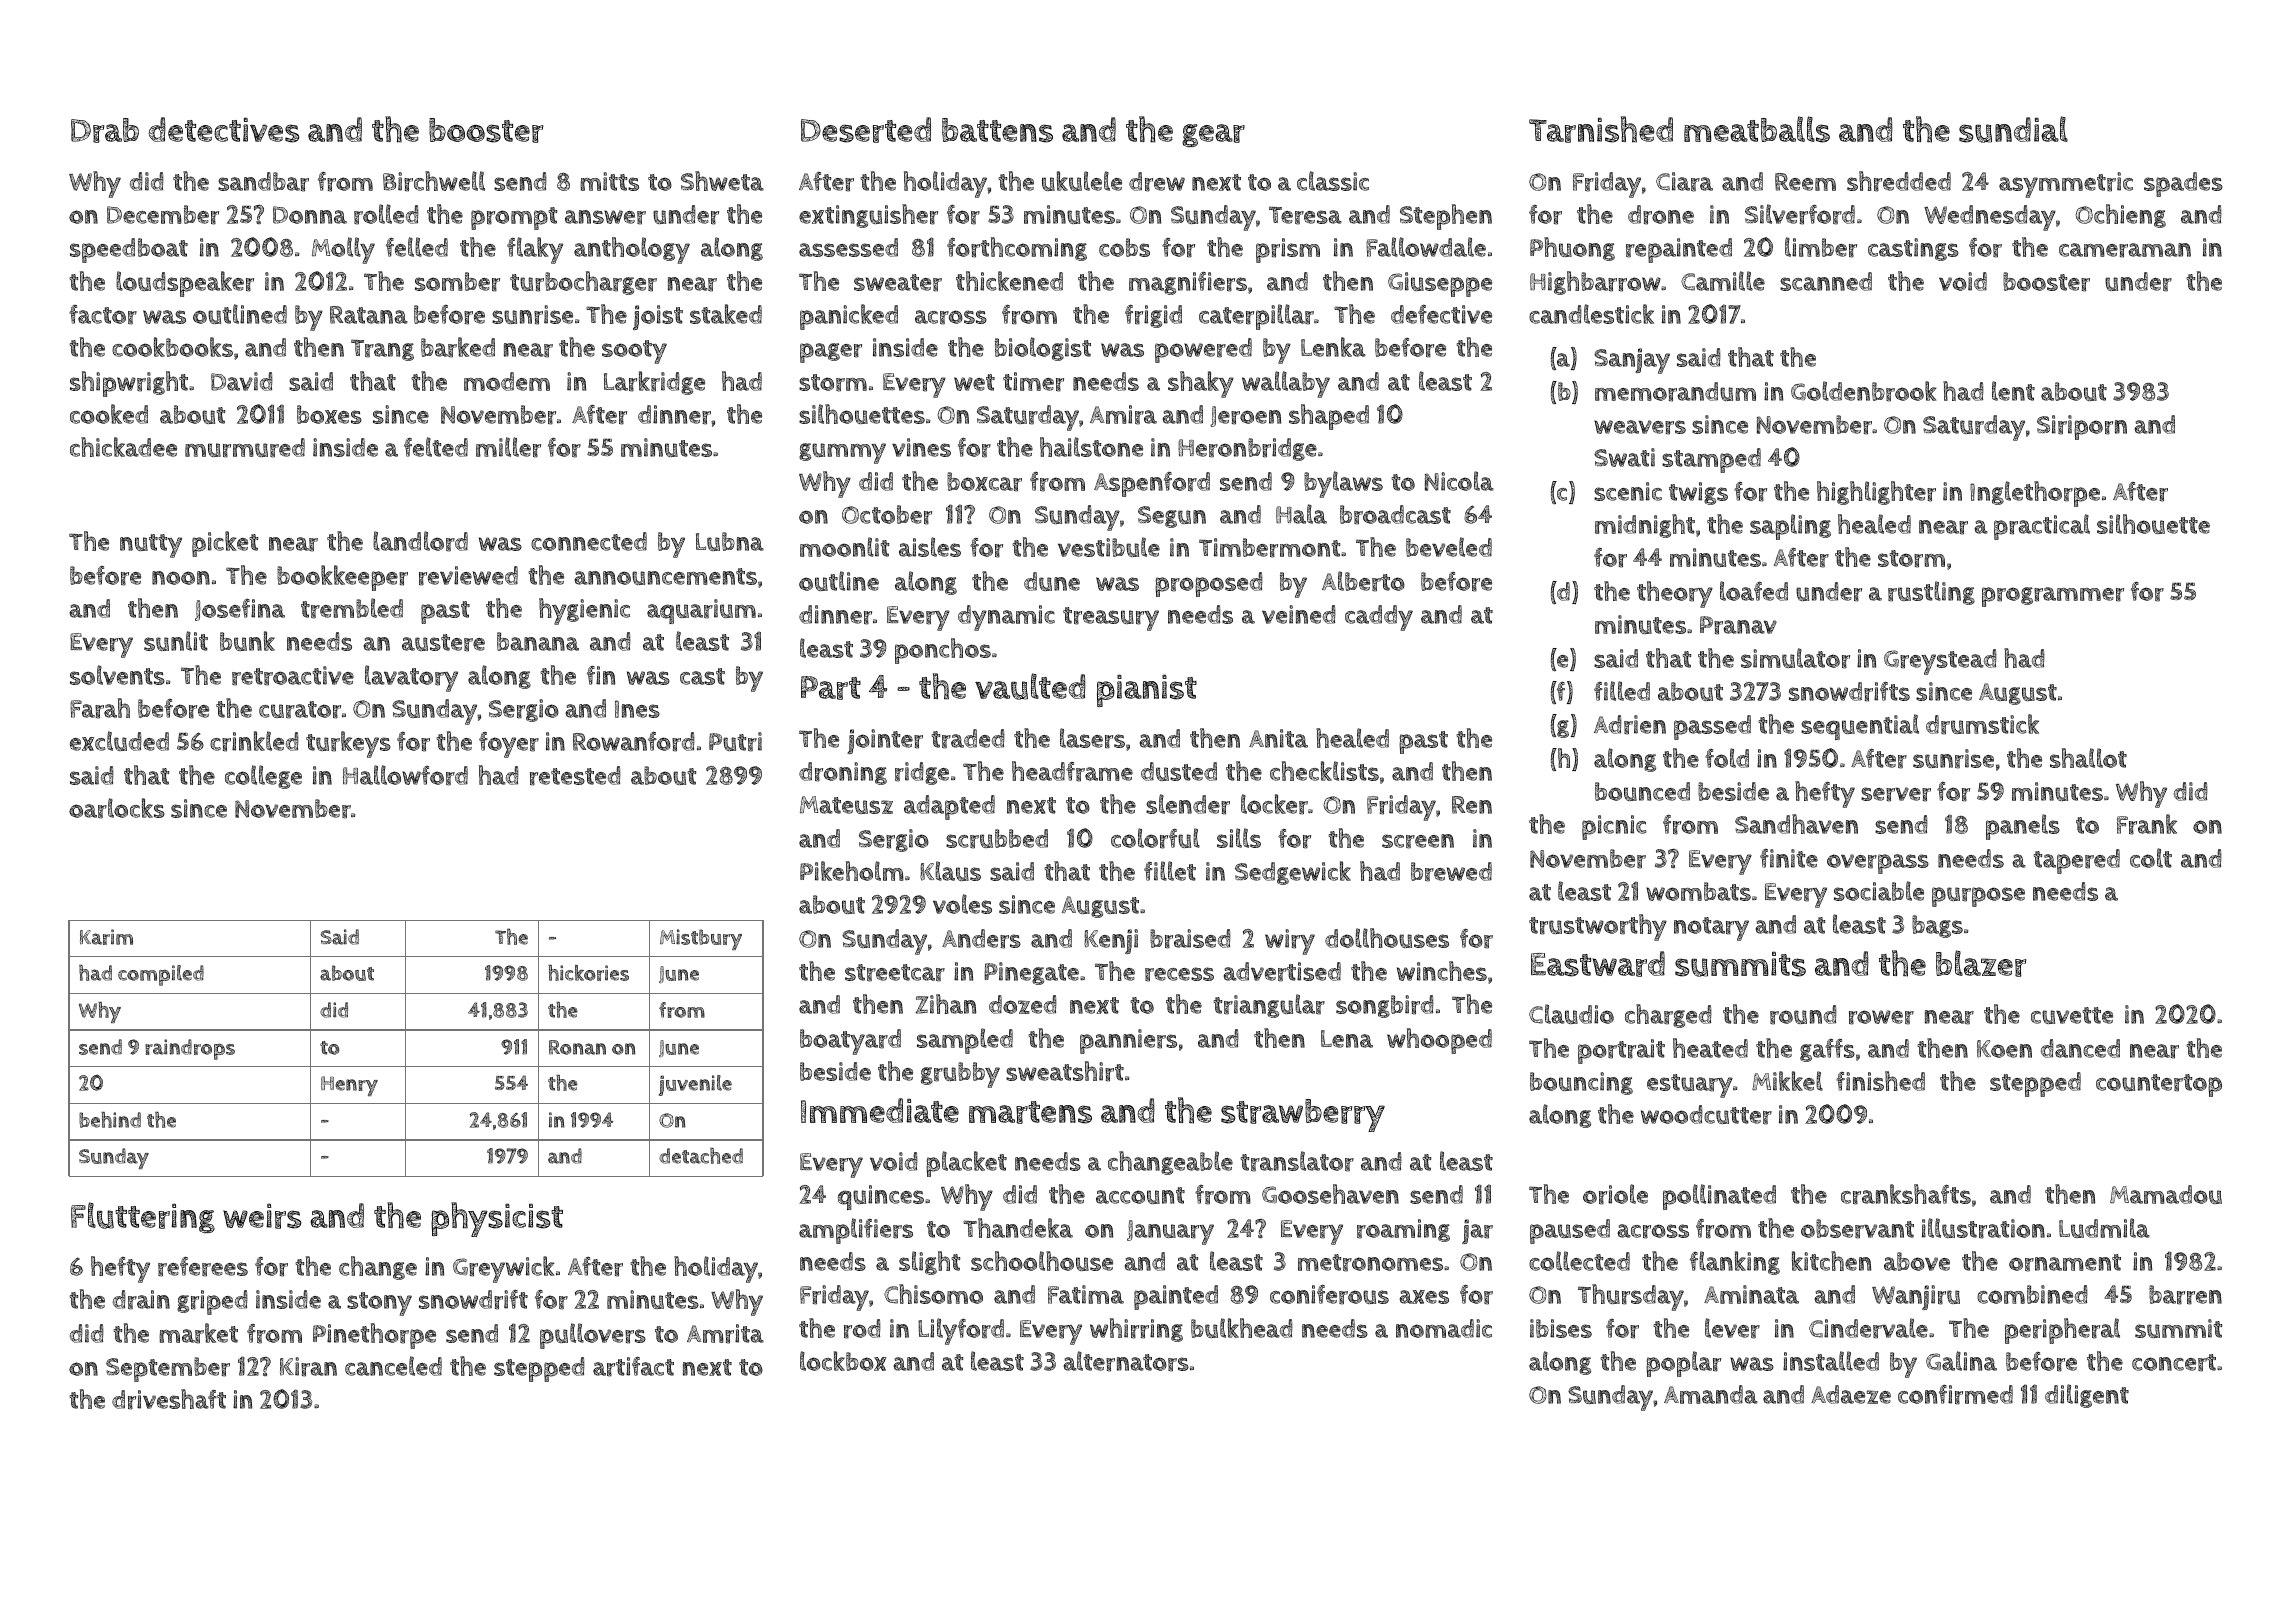 The width and height of the screenshot is (2292, 1620). Describe the element at coordinates (106, 937) in the screenshot. I see `Karim` at that location.
